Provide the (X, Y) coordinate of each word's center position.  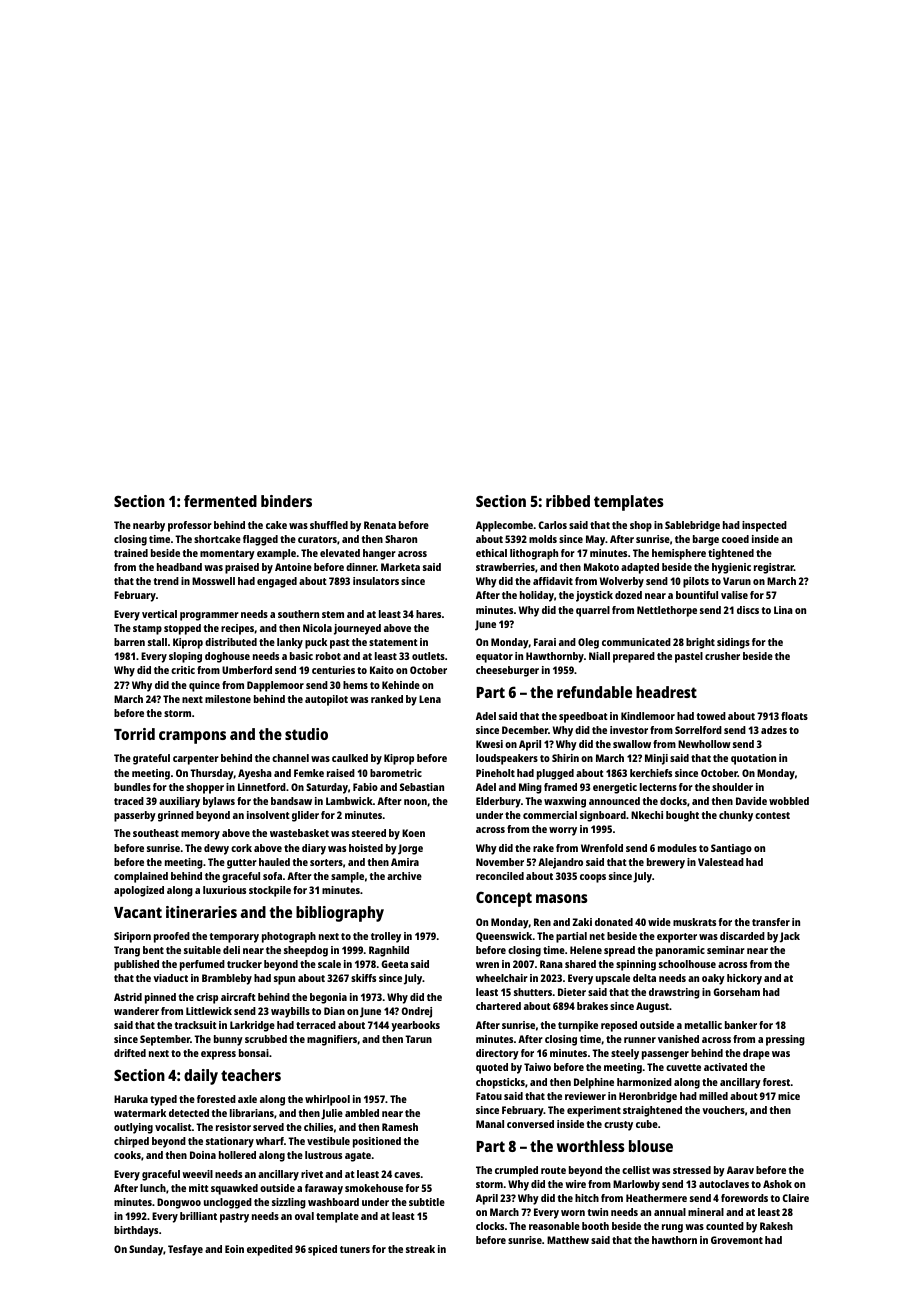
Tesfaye (185, 1250)
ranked (387, 699)
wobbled (789, 801)
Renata (380, 525)
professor (190, 526)
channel (290, 758)
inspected (764, 526)
